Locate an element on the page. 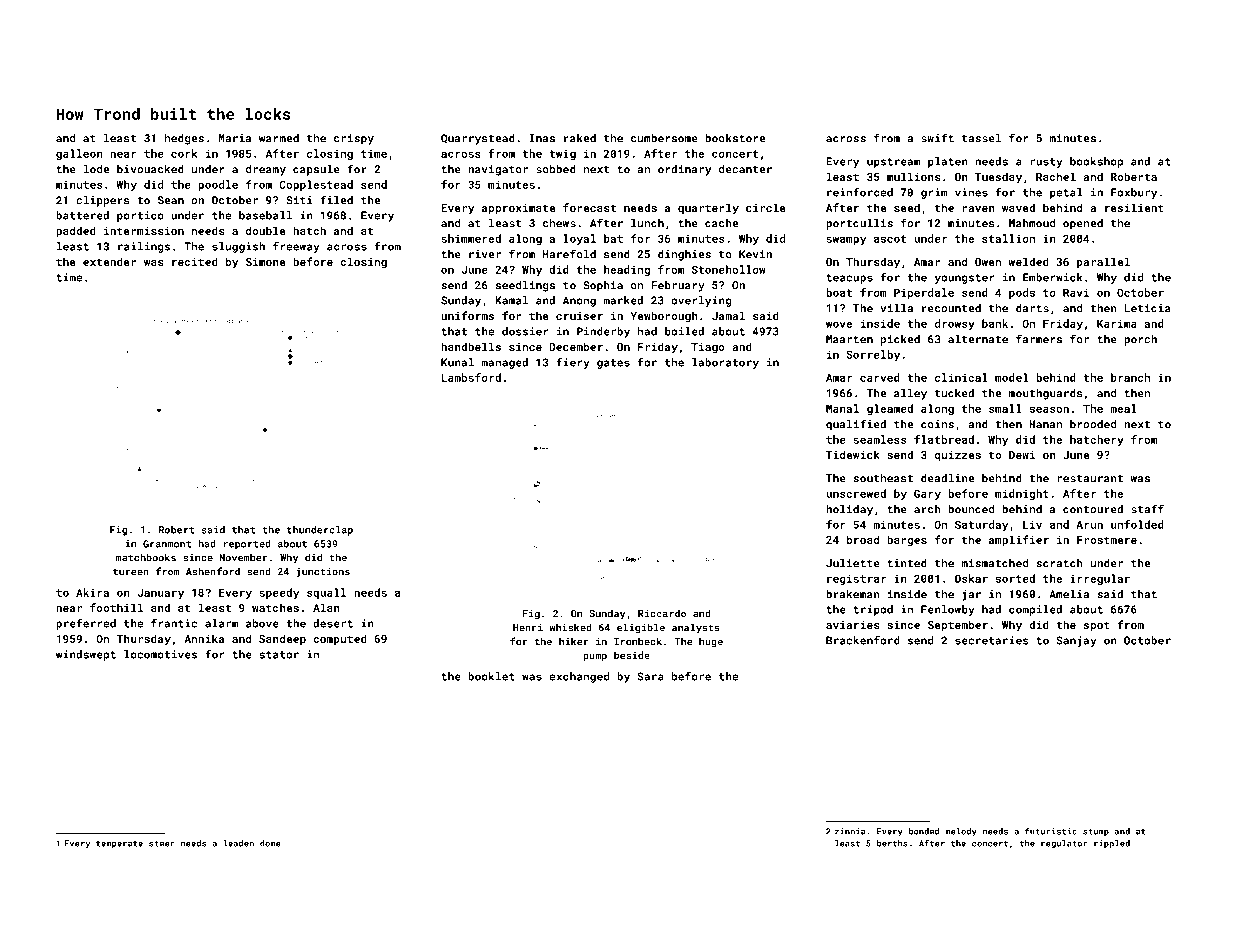 This image has height=952, width=1233. ordinary is located at coordinates (685, 170).
